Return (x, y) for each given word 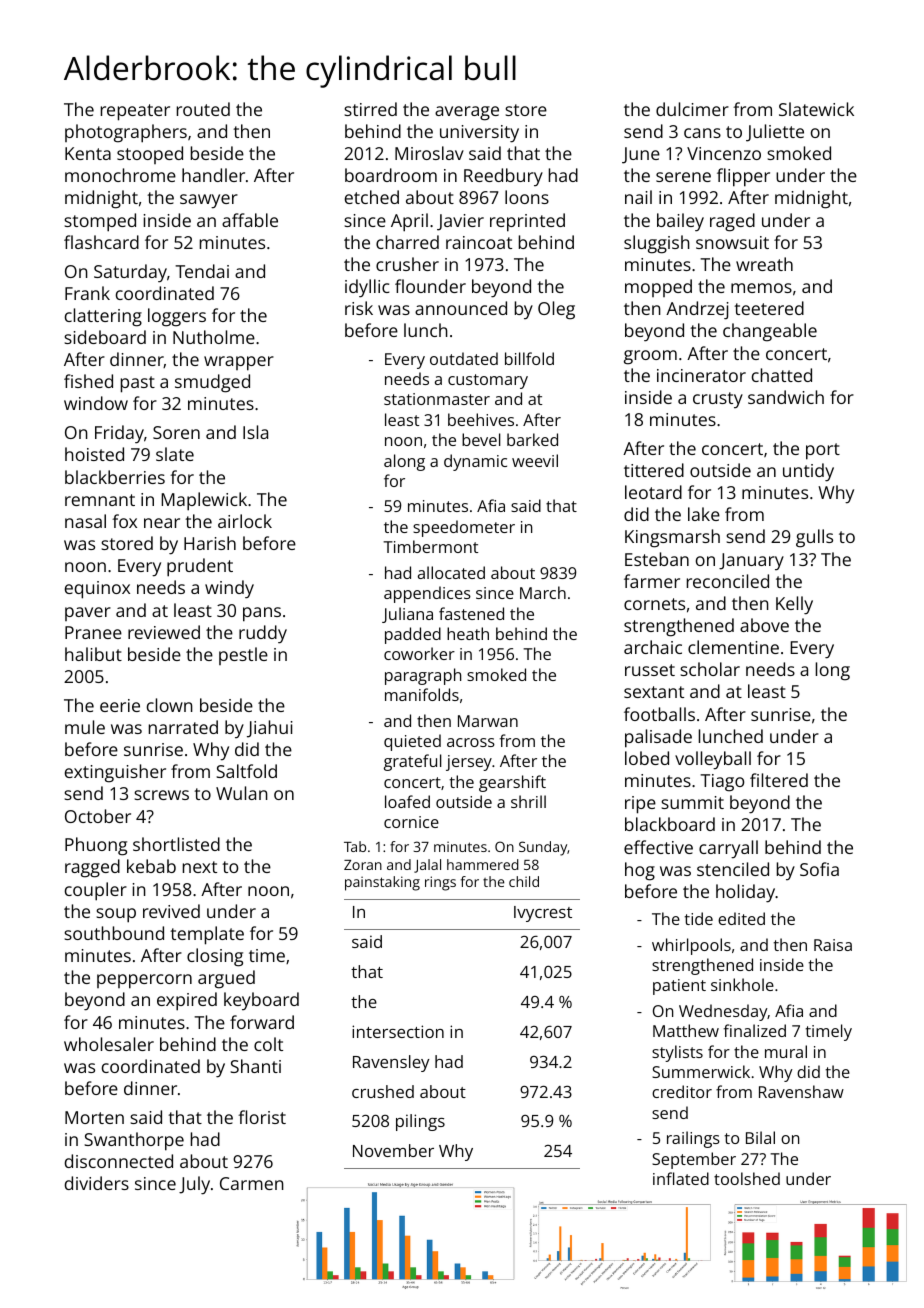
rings (440, 883)
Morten (94, 1117)
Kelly (794, 605)
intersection (398, 1031)
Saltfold (246, 771)
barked (532, 439)
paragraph (423, 676)
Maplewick (204, 501)
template (207, 935)
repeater (135, 112)
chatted (782, 375)
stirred (370, 109)
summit (692, 802)
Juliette (775, 133)
